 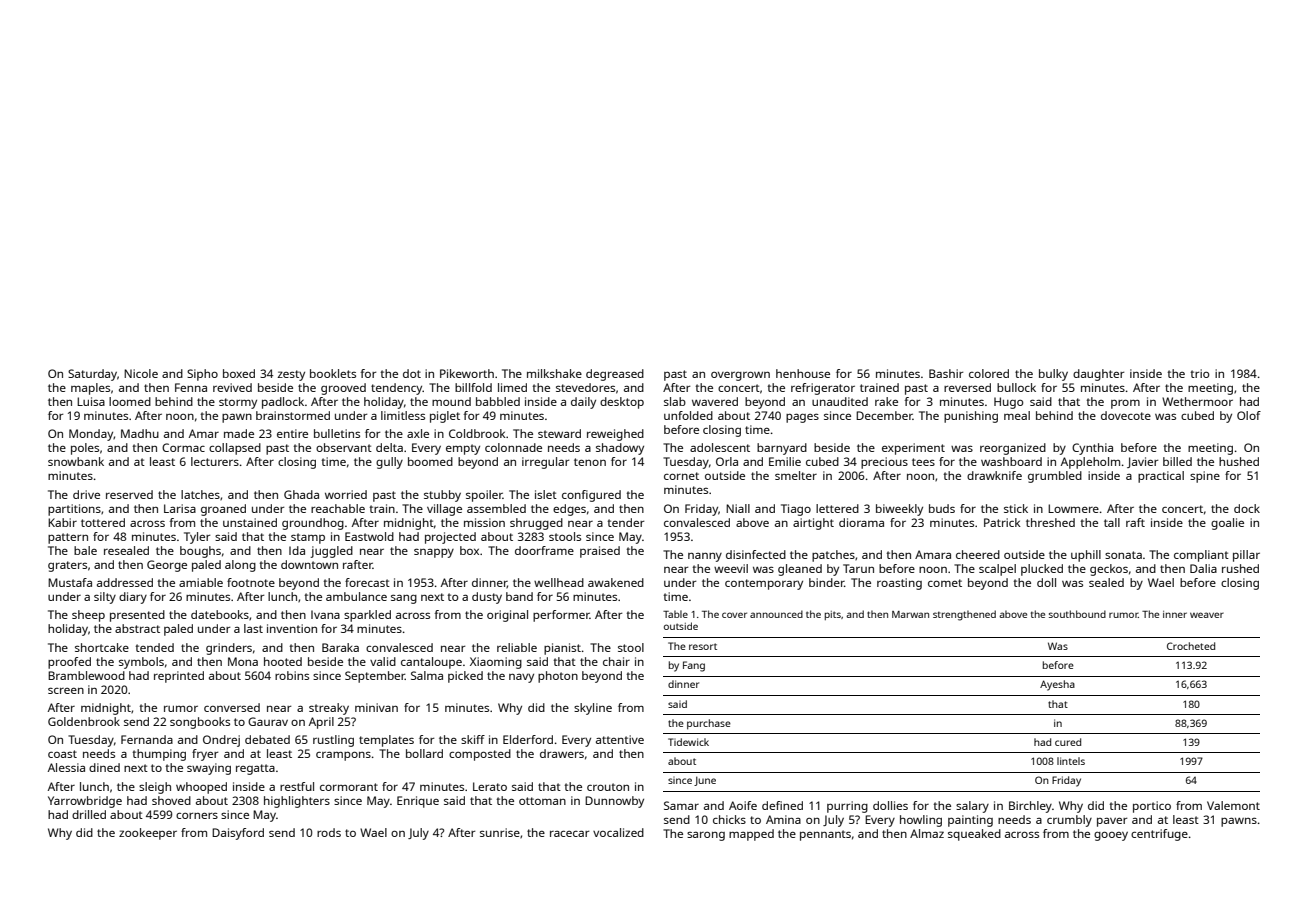 I want to click on spoiler, so click(x=484, y=496).
